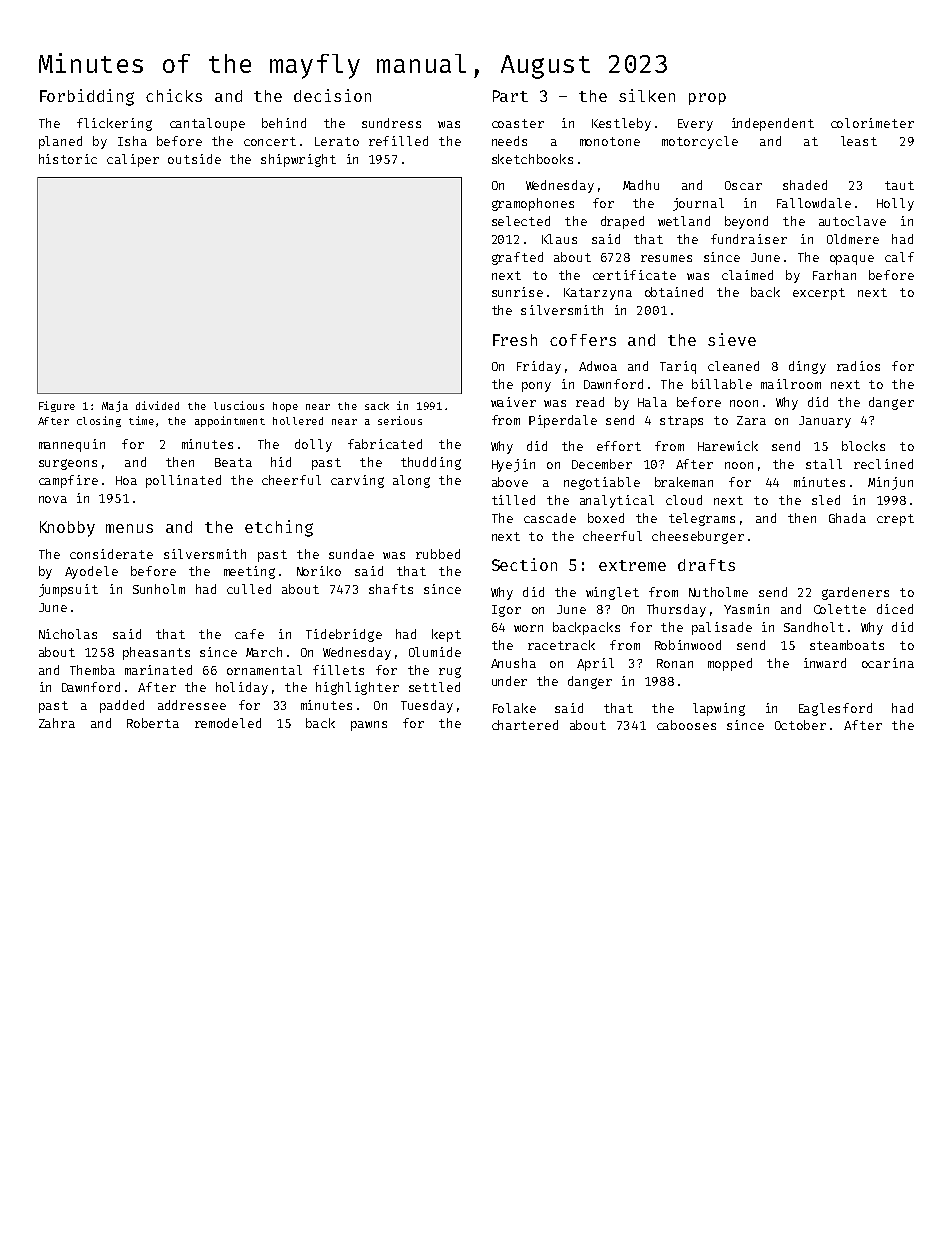 The image size is (952, 1233). Describe the element at coordinates (332, 95) in the document. I see `decision` at that location.
